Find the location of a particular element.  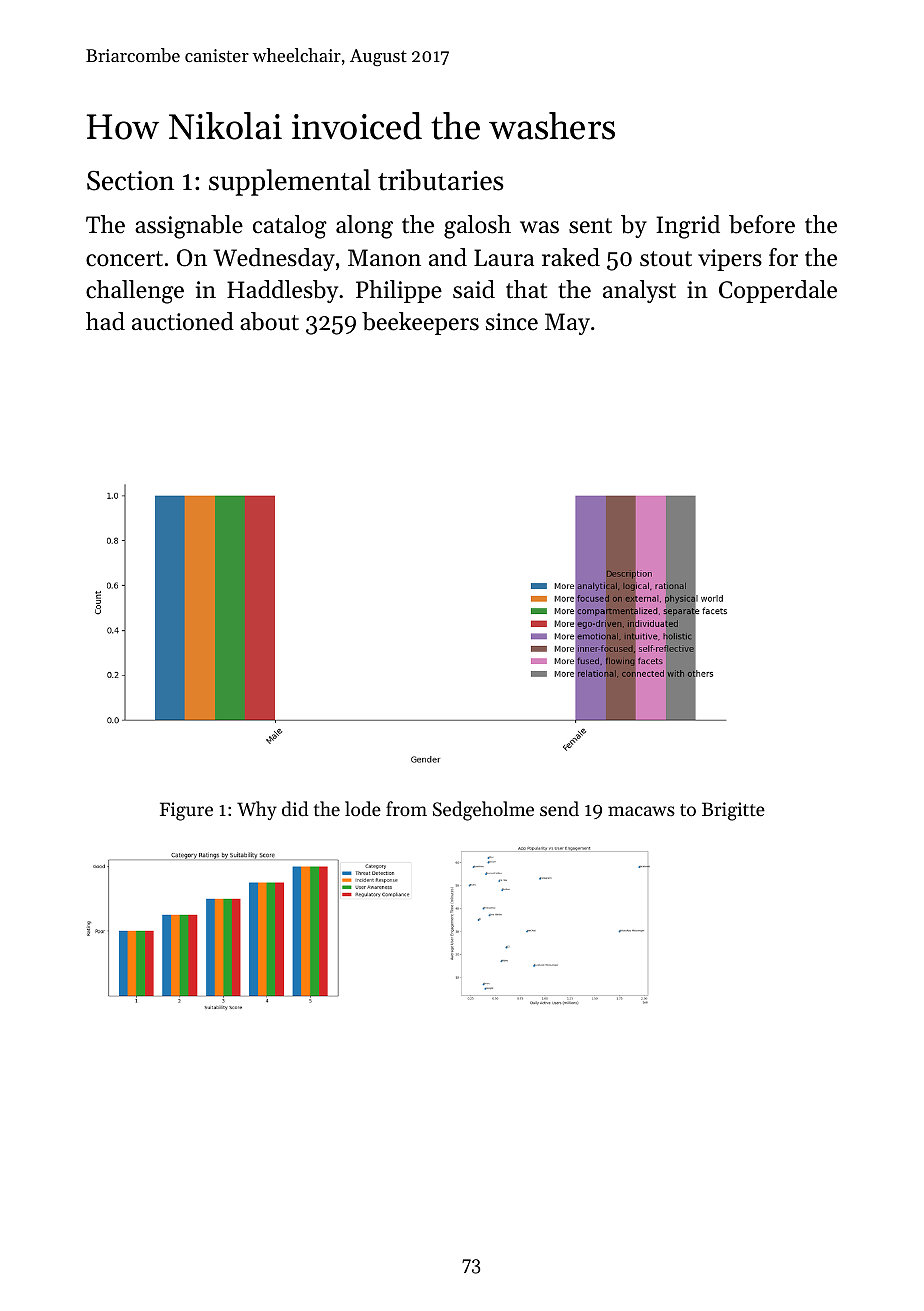

from is located at coordinates (406, 808).
